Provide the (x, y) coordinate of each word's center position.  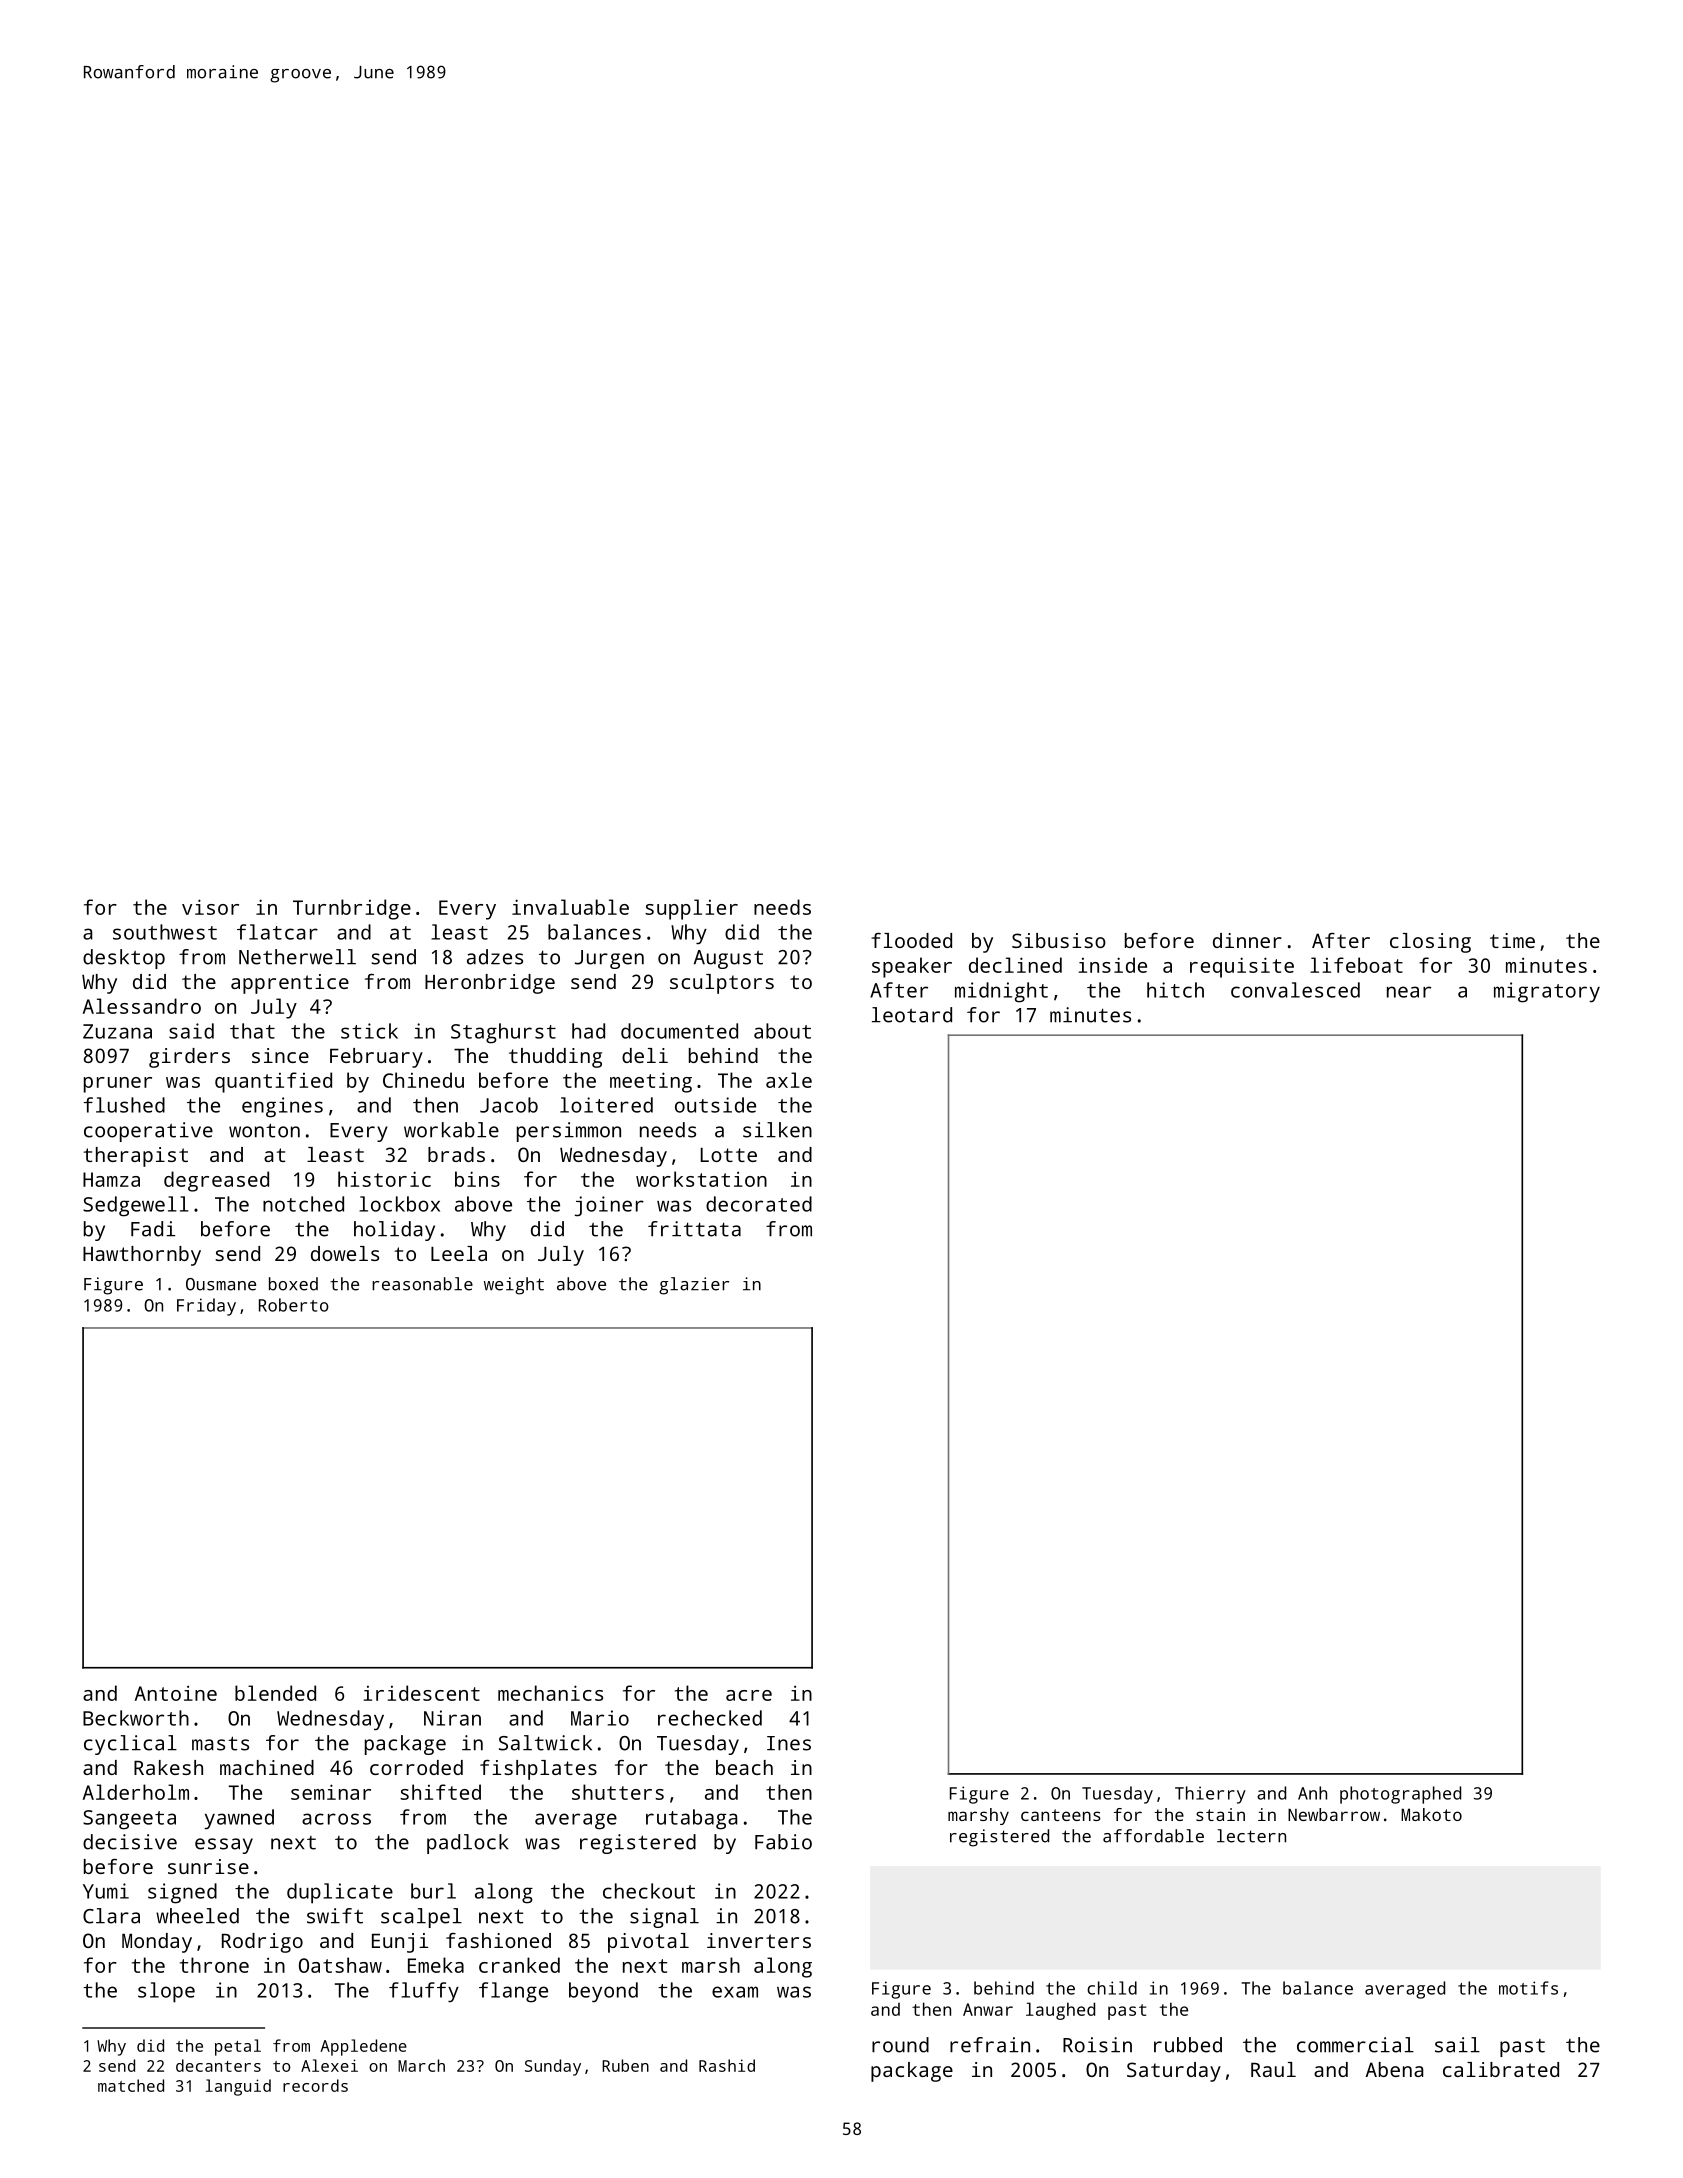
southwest (165, 932)
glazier (694, 1286)
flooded (911, 940)
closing (1430, 943)
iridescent (422, 1693)
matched (131, 2085)
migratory (1547, 992)
